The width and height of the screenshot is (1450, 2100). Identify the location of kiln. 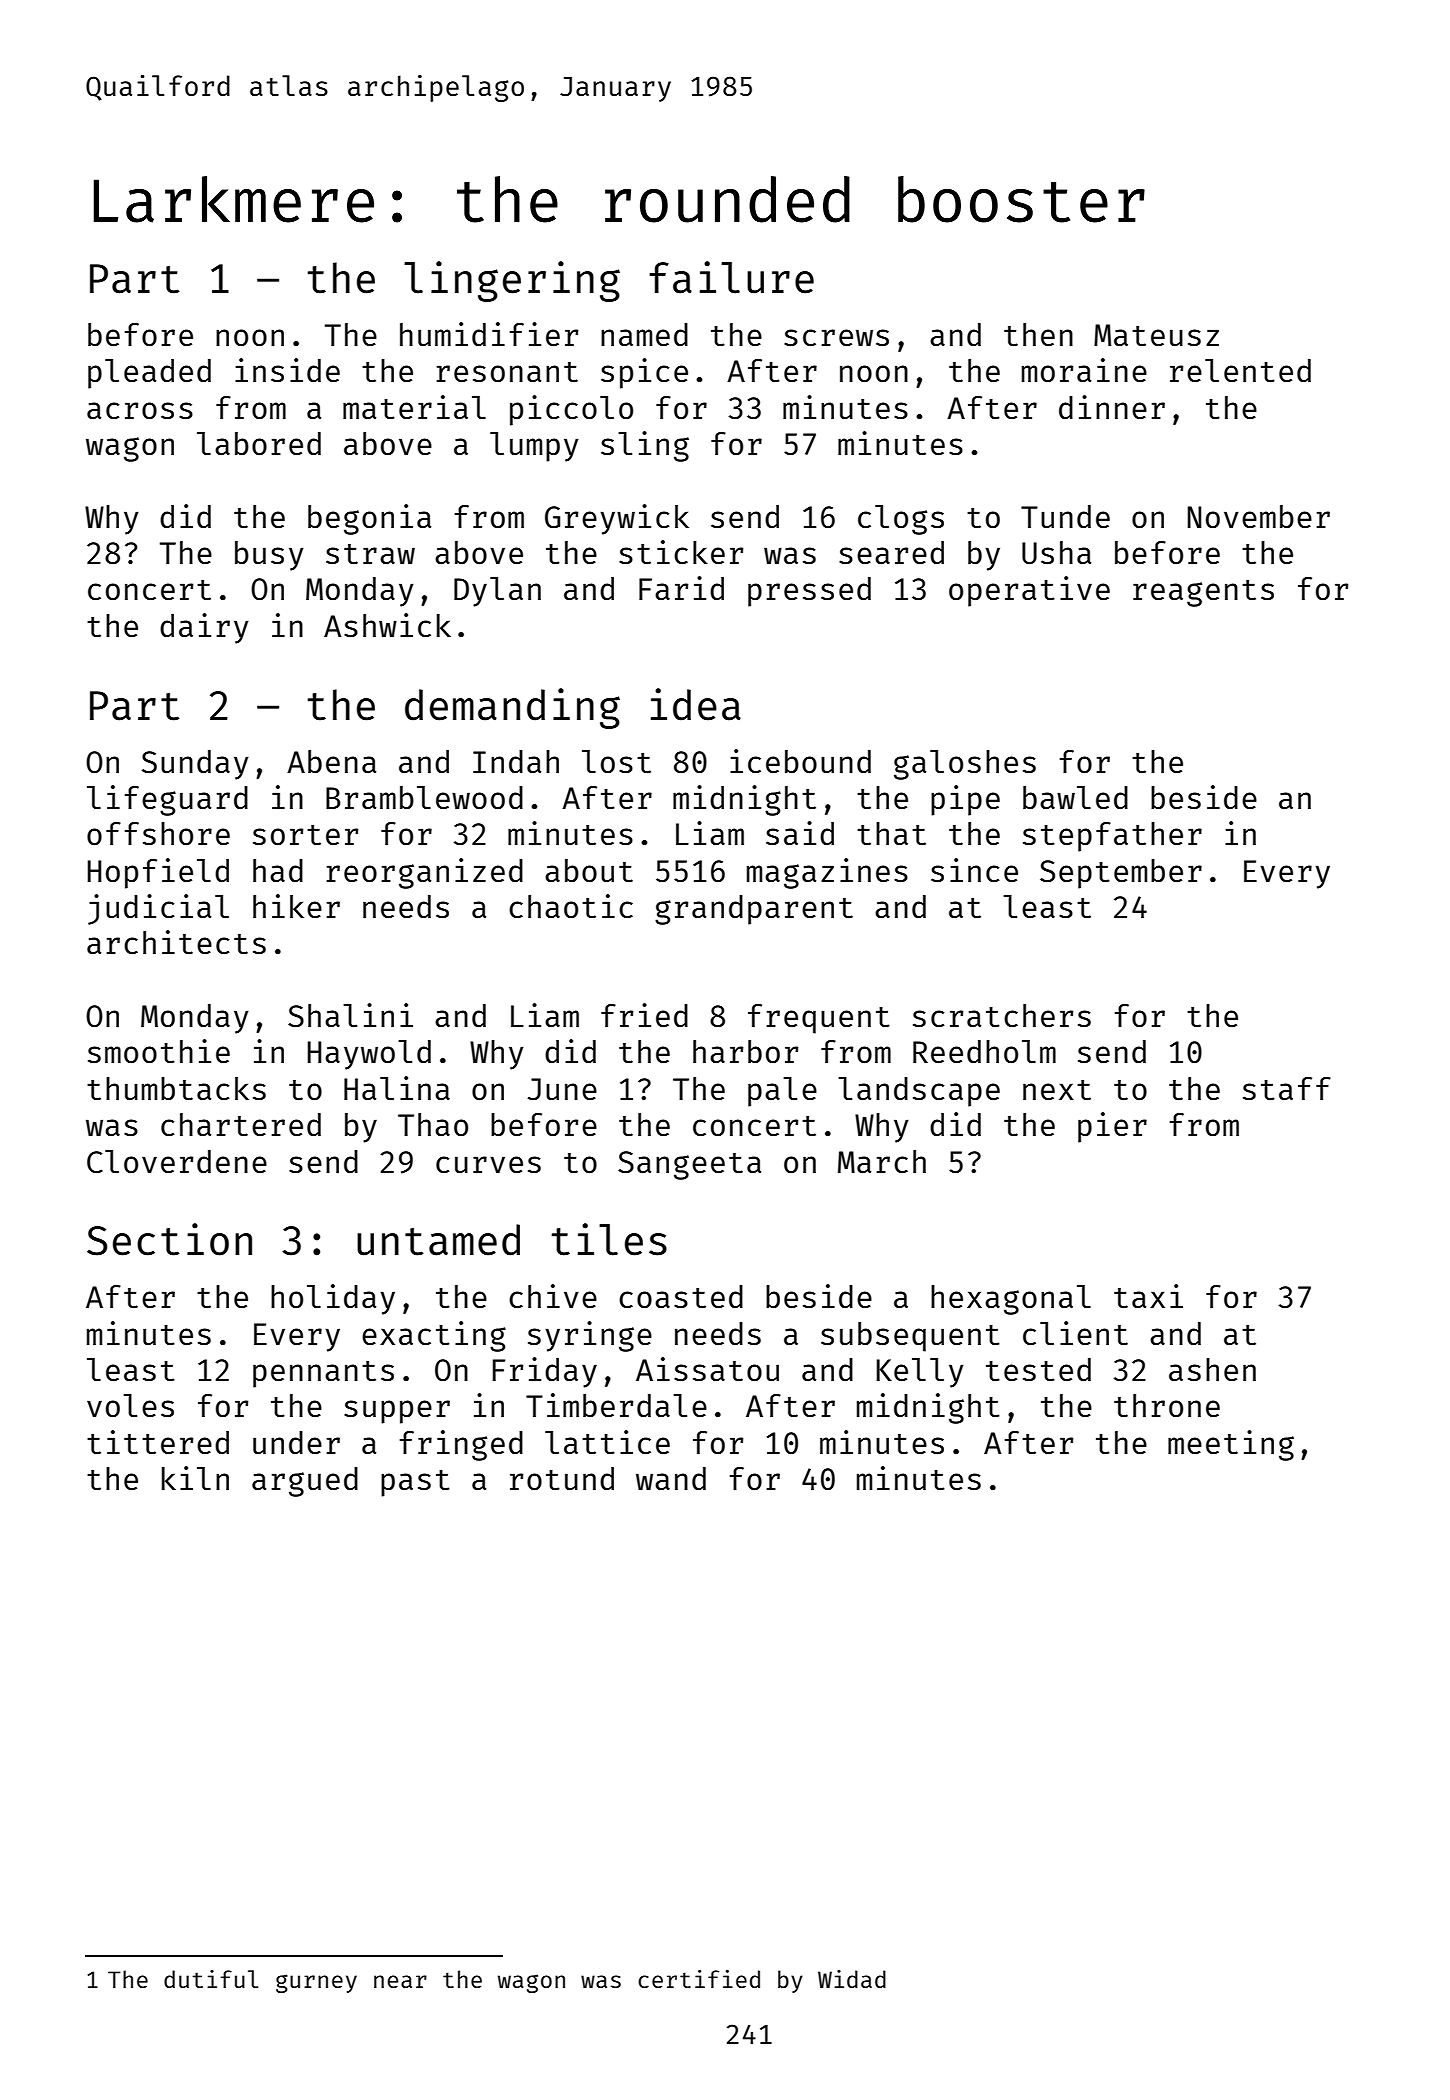
(195, 1478).
